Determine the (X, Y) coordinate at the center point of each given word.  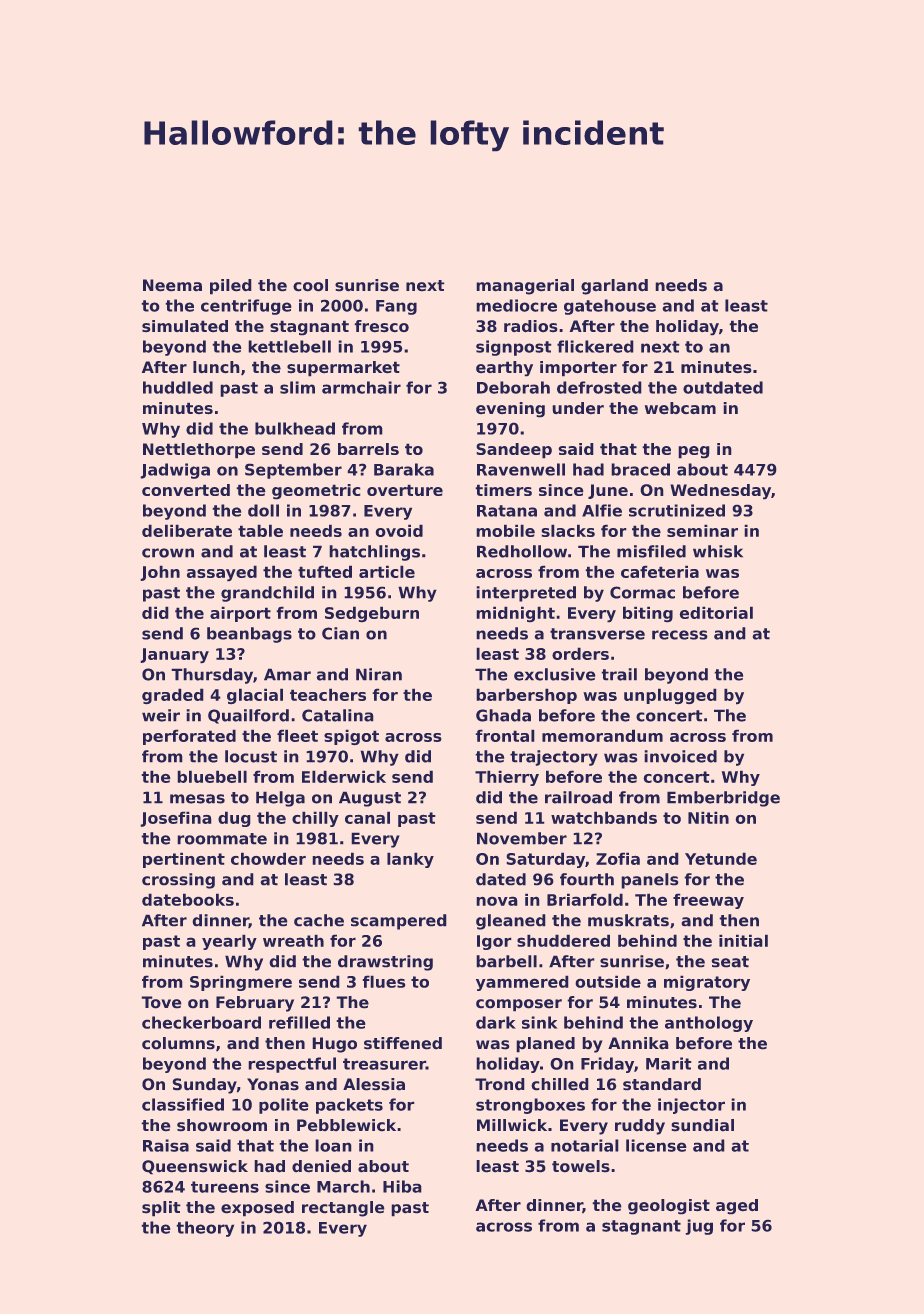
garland (614, 287)
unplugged (670, 696)
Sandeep (514, 450)
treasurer (384, 1064)
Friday (607, 1065)
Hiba (402, 1186)
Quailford (248, 716)
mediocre (517, 305)
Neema (172, 285)
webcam (680, 408)
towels (581, 1166)
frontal (505, 736)
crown (168, 553)
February (255, 1004)
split (161, 1208)
